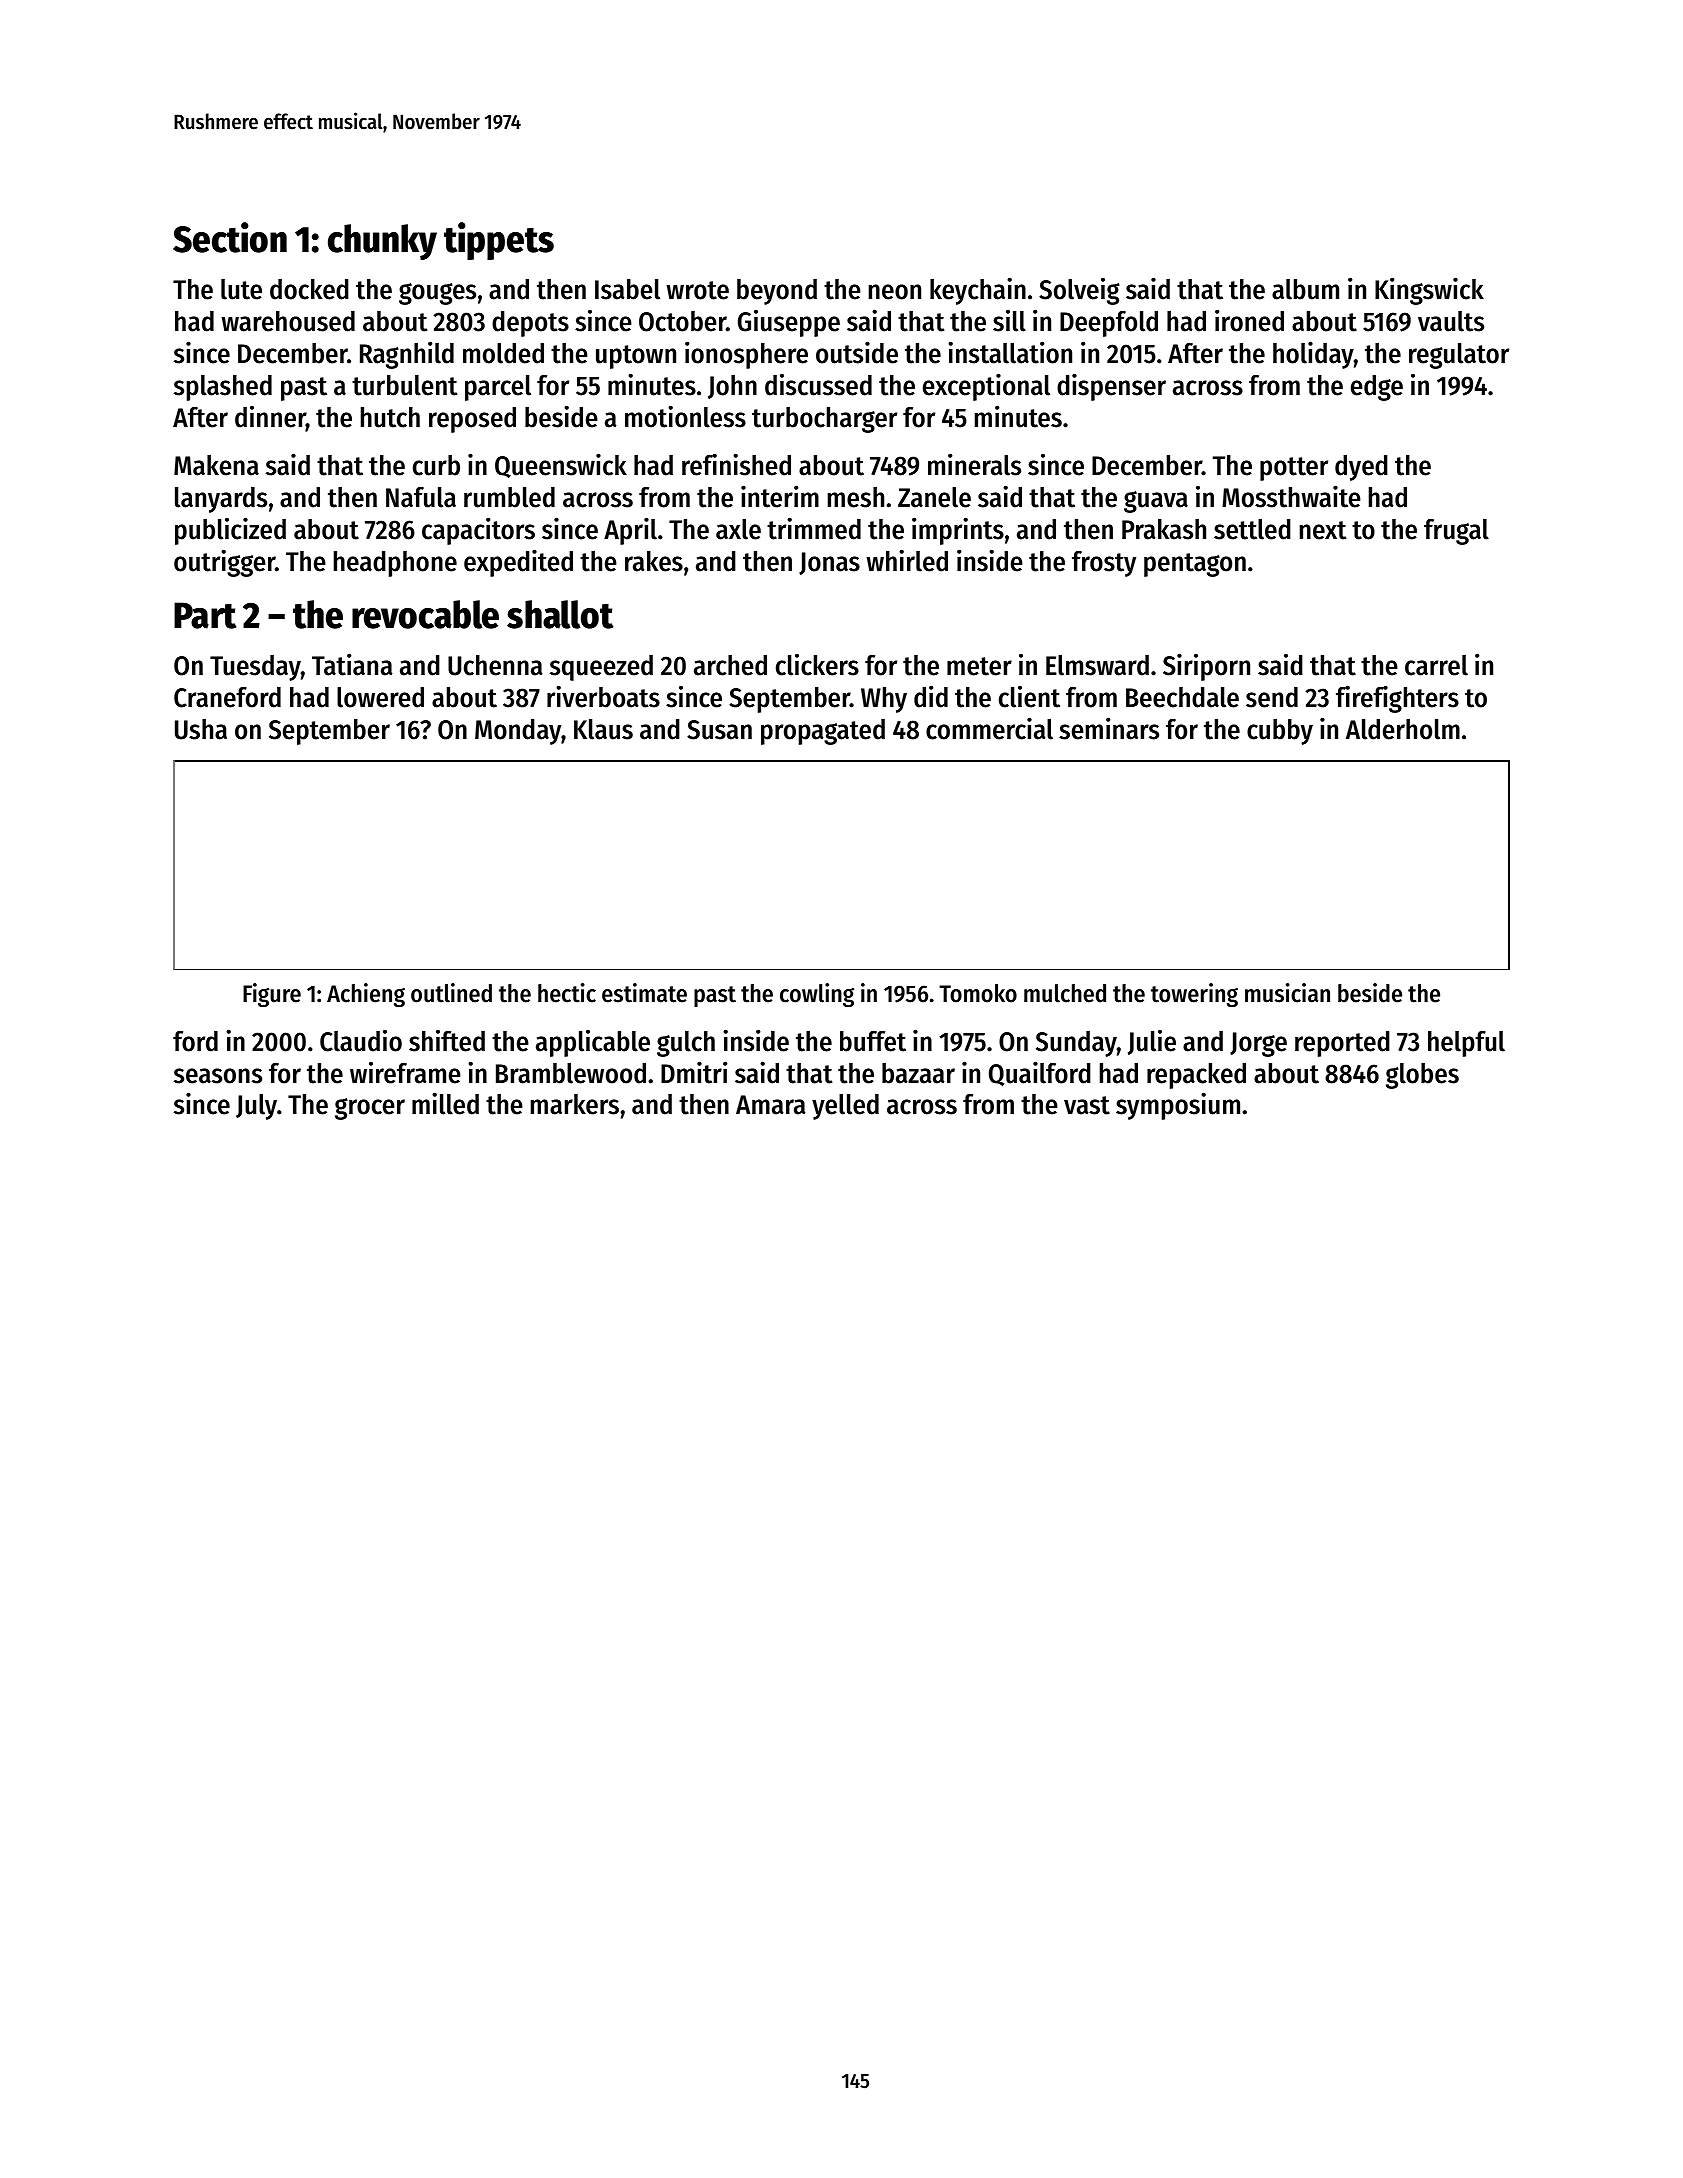 The image size is (1683, 2178). I want to click on whirled, so click(907, 560).
